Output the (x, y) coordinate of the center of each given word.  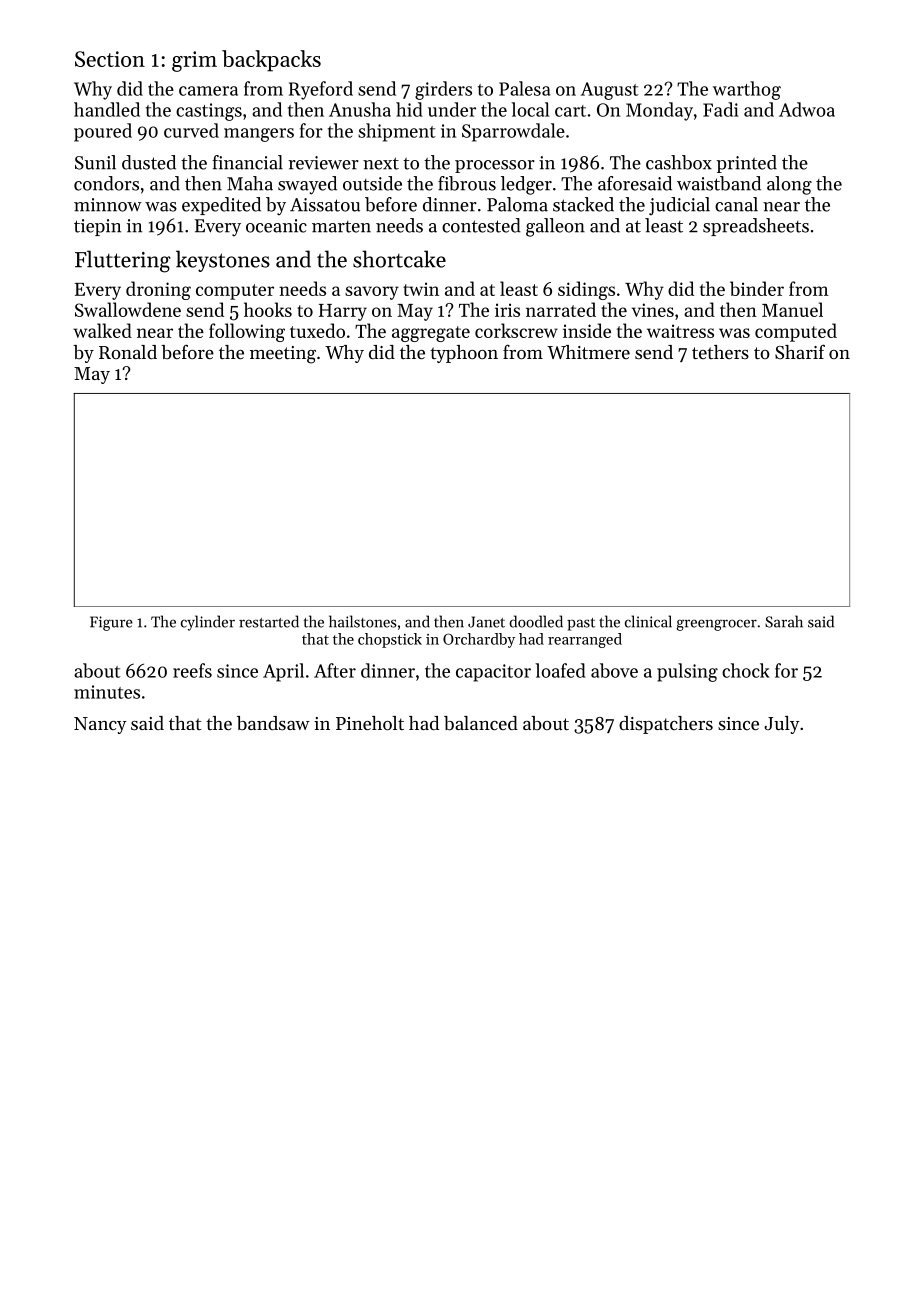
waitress (680, 331)
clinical (648, 621)
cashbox (679, 162)
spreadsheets (756, 227)
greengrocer (716, 625)
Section (110, 59)
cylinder (208, 623)
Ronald (128, 352)
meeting (283, 355)
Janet (486, 622)
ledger (526, 185)
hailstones (363, 621)
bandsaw (273, 723)
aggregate (431, 334)
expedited (221, 206)
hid (409, 109)
